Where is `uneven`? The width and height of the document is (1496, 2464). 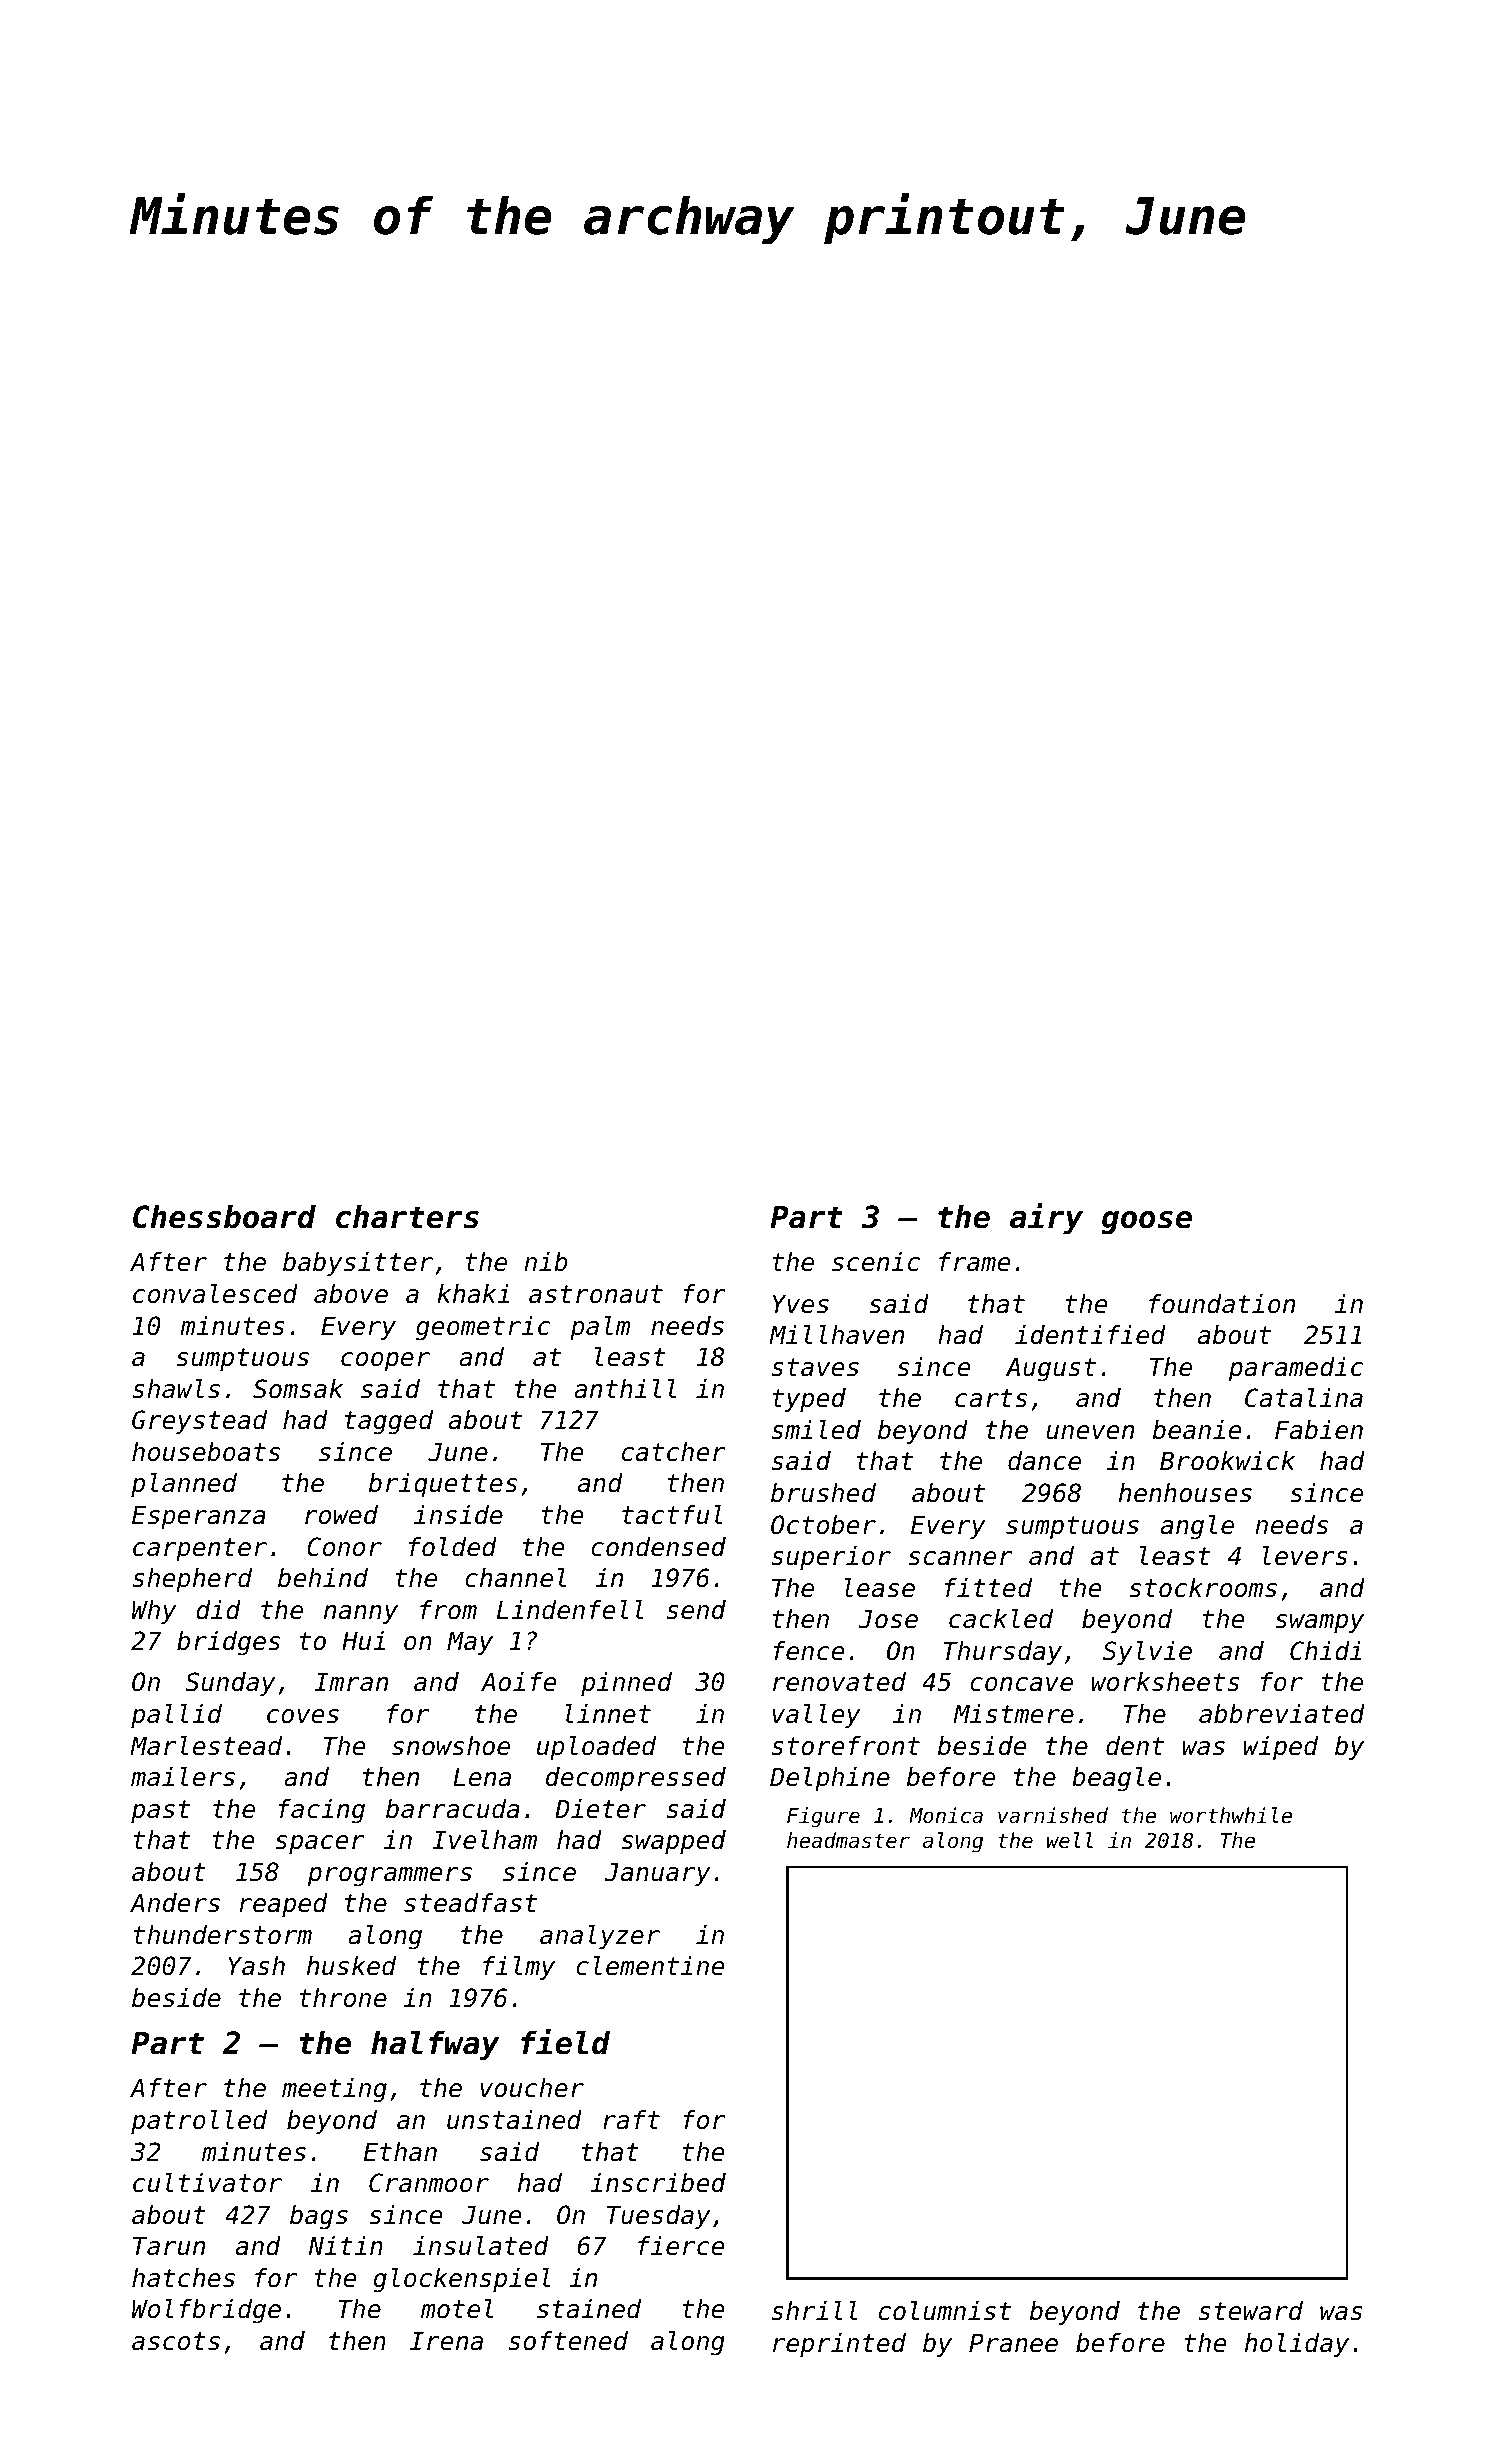 uneven is located at coordinates (1090, 1432).
